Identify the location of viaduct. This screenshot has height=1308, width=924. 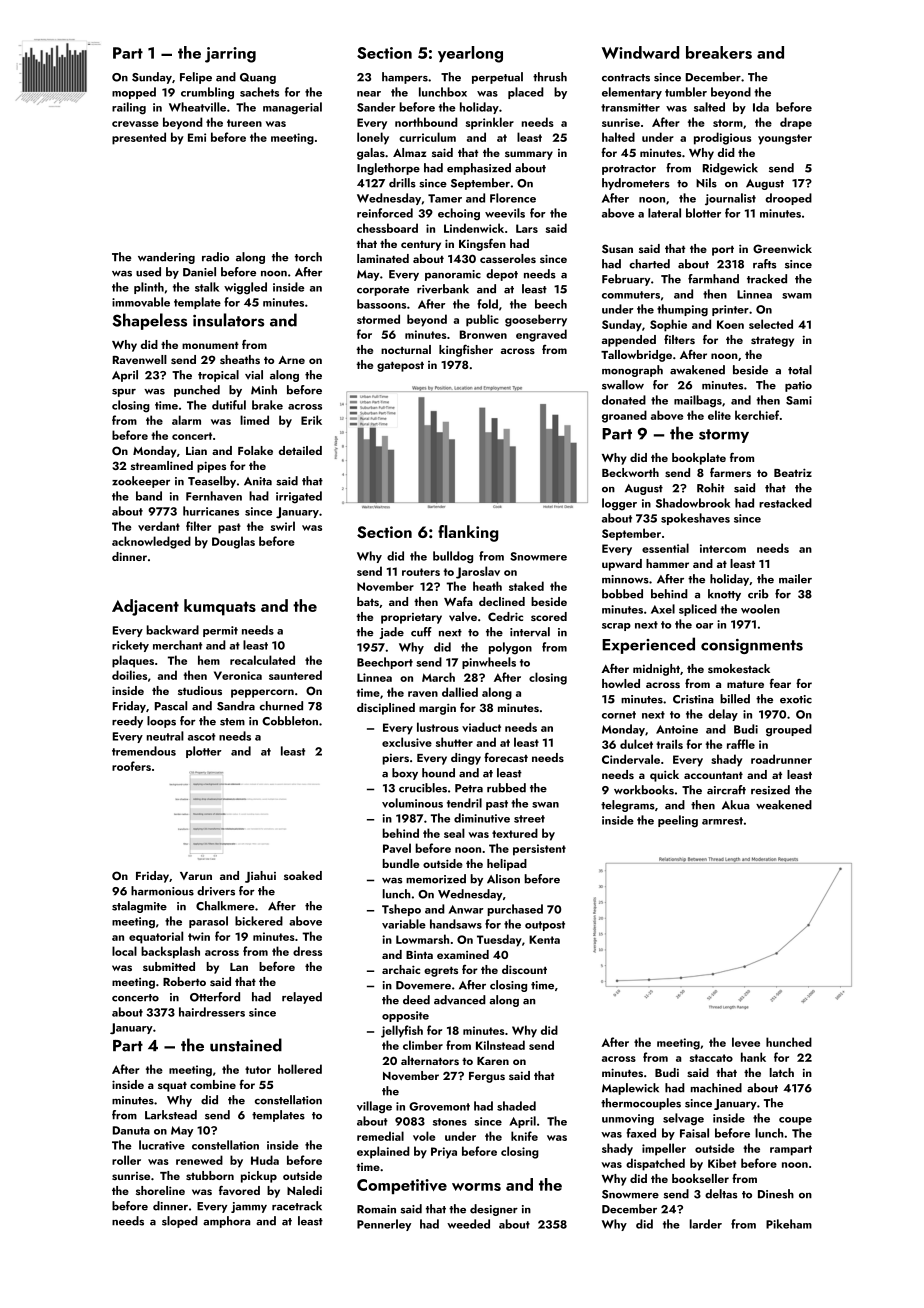
(481, 727).
